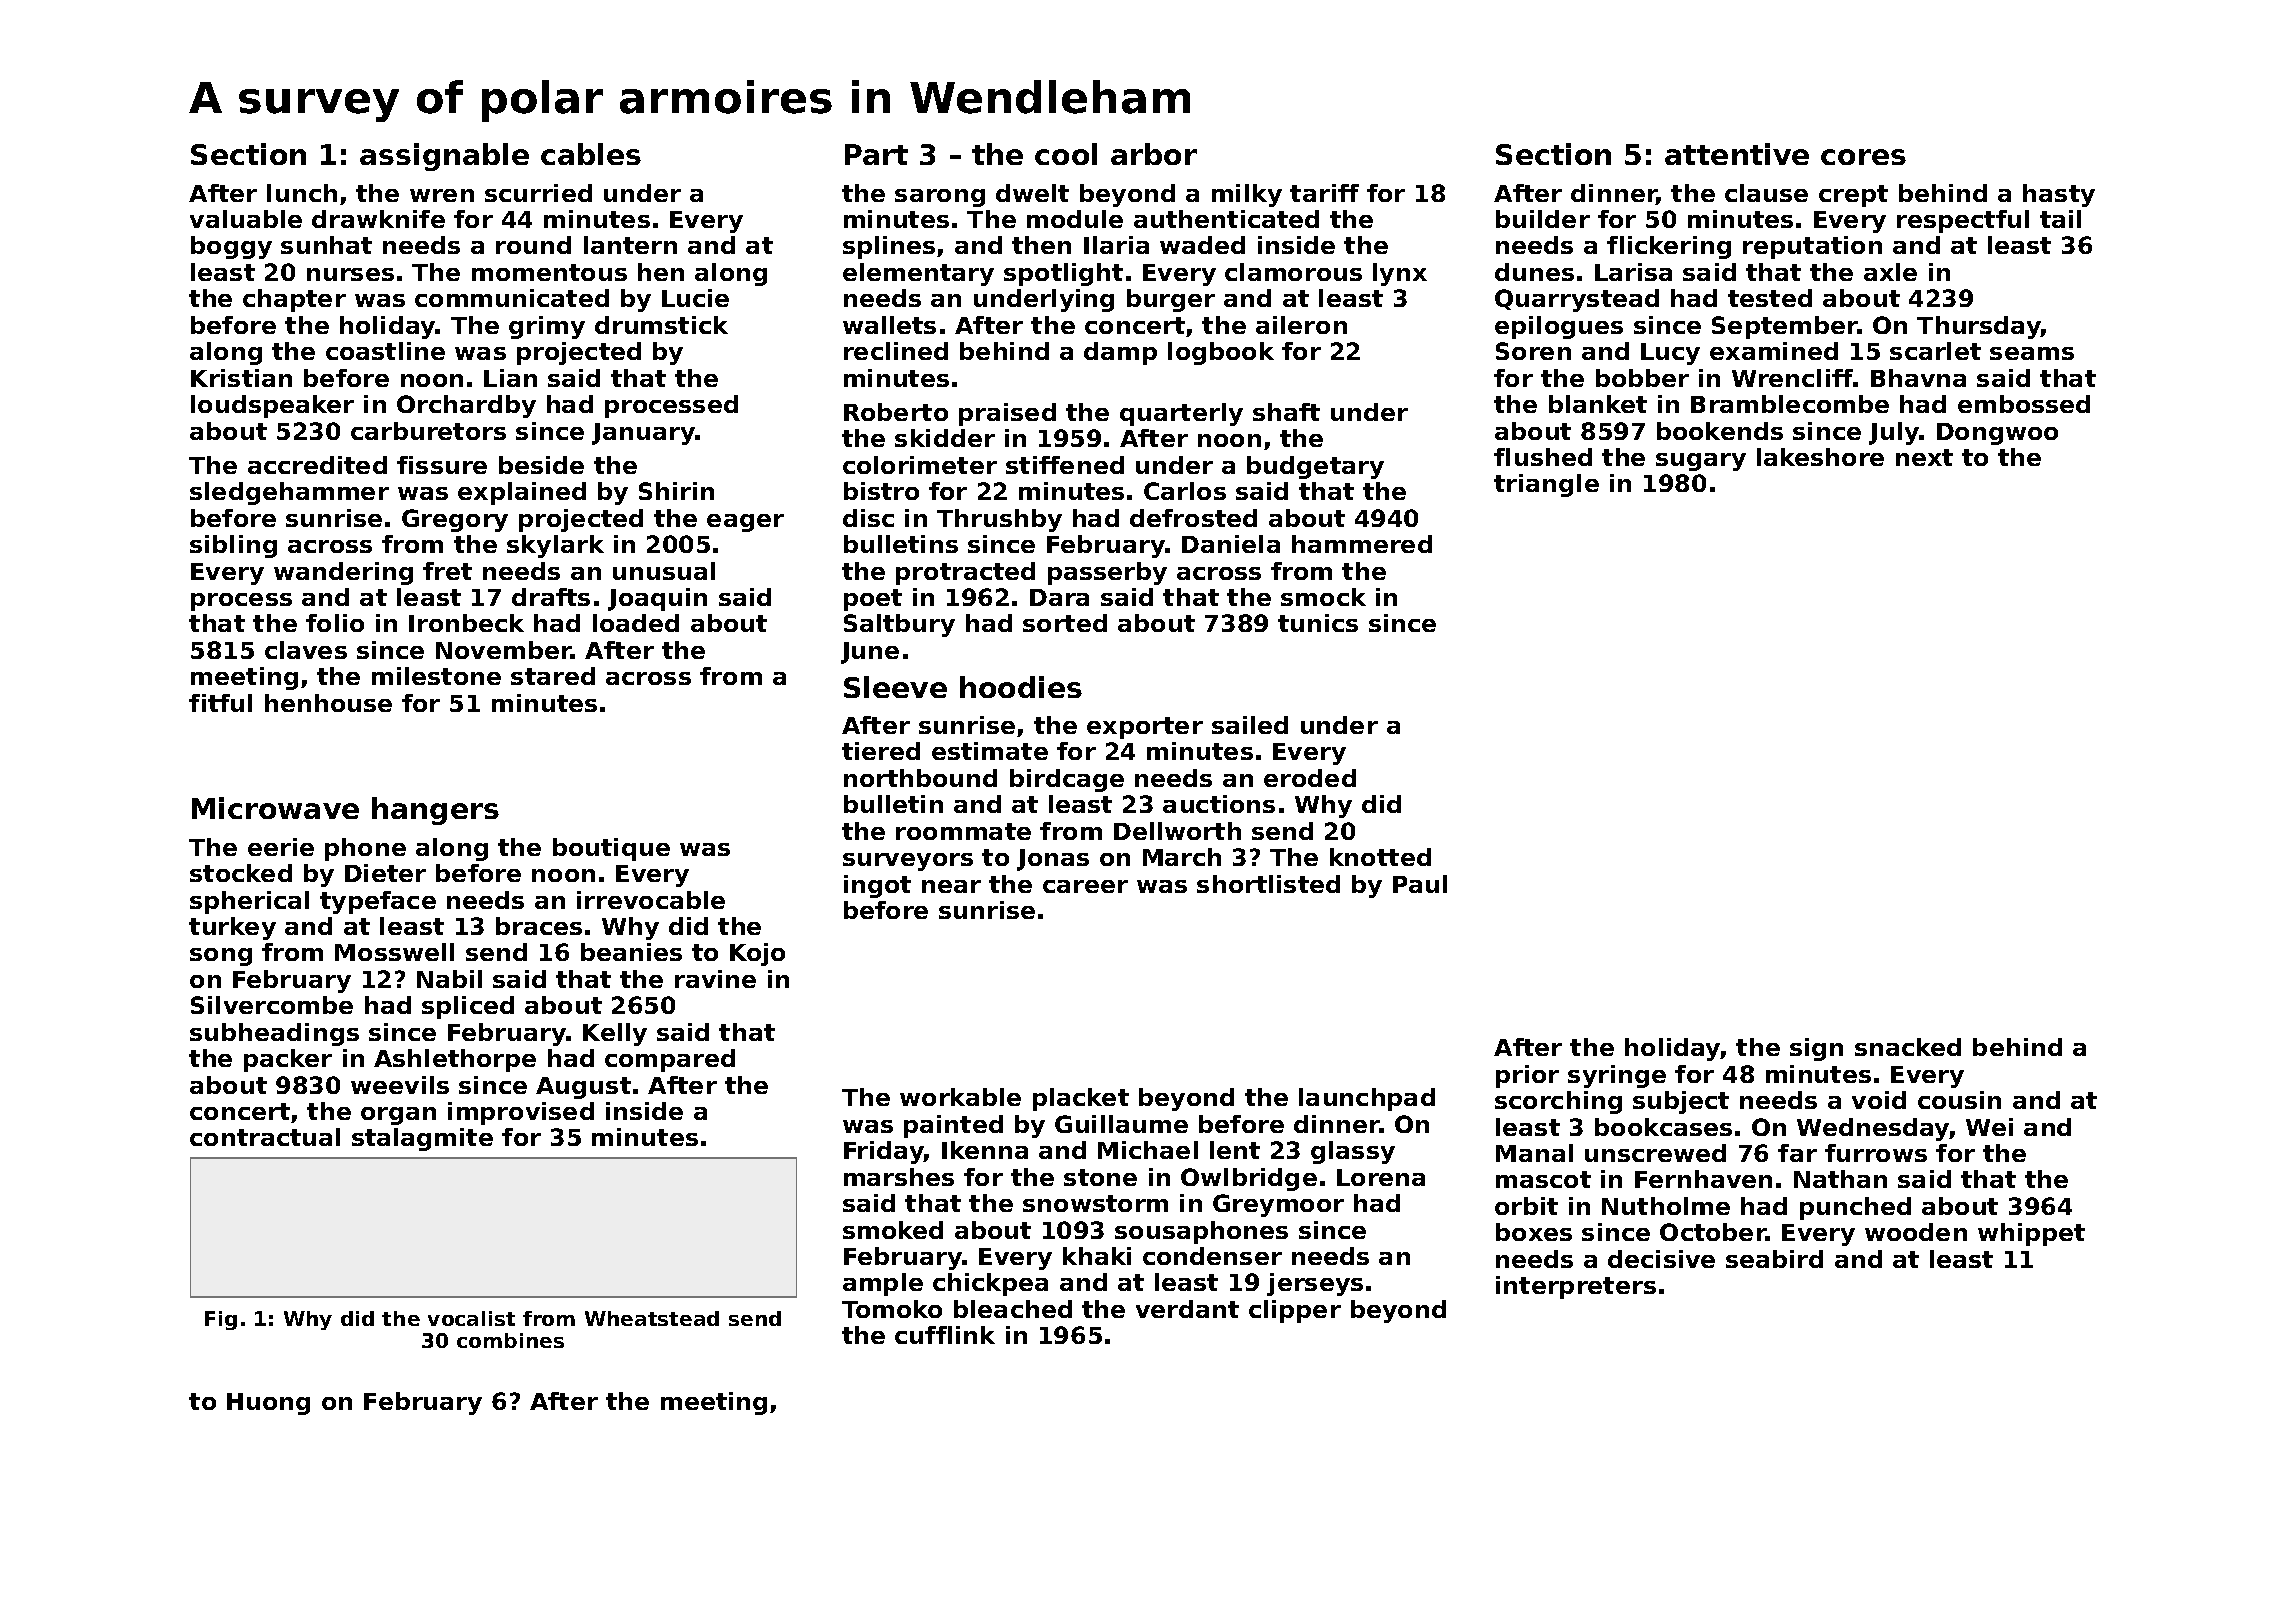 The image size is (2292, 1620). What do you see at coordinates (1286, 412) in the screenshot?
I see `shaft` at bounding box center [1286, 412].
